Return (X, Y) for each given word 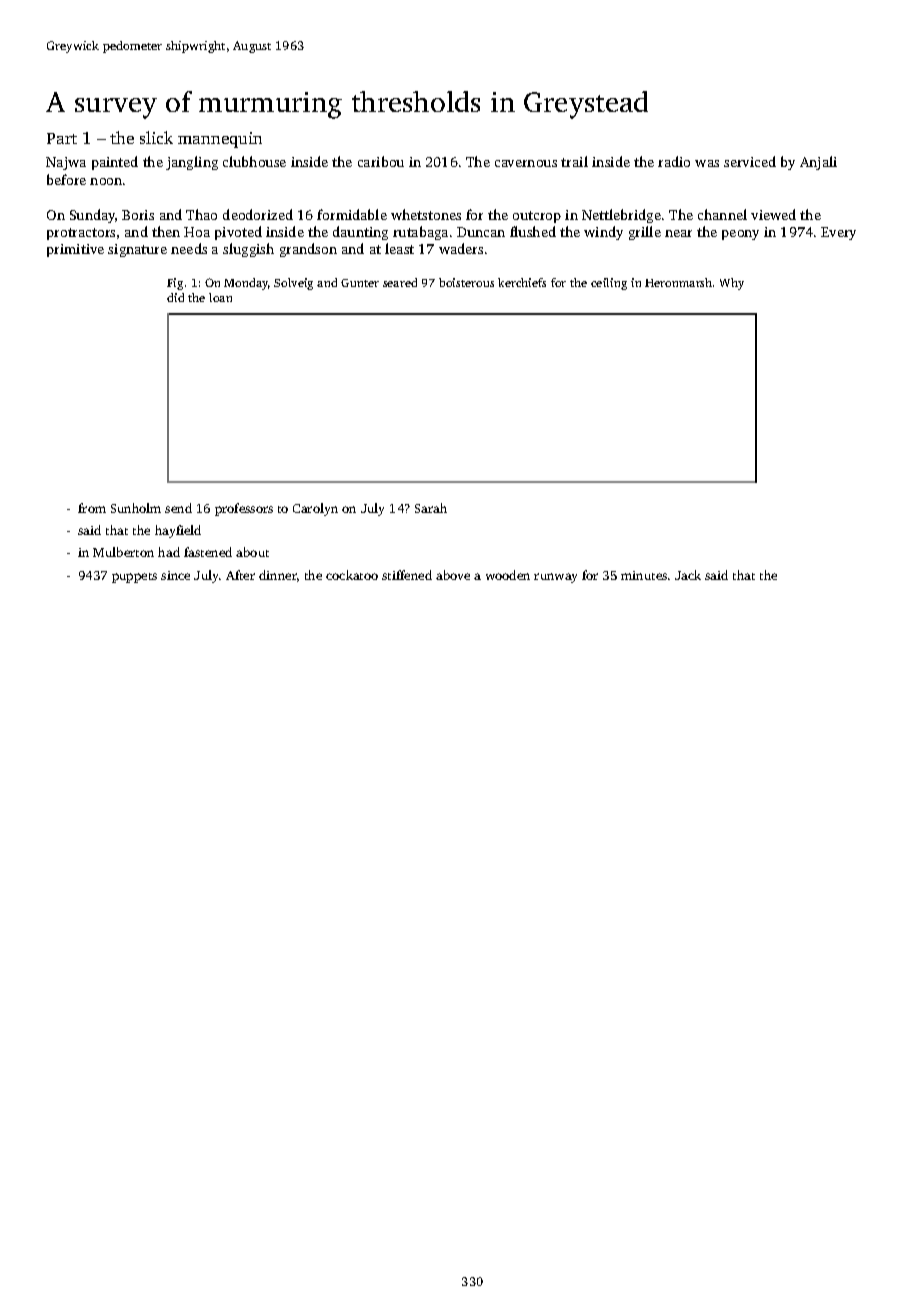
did (175, 297)
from (92, 508)
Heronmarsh (678, 282)
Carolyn (315, 509)
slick (156, 137)
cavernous (526, 163)
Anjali (818, 163)
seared (400, 282)
